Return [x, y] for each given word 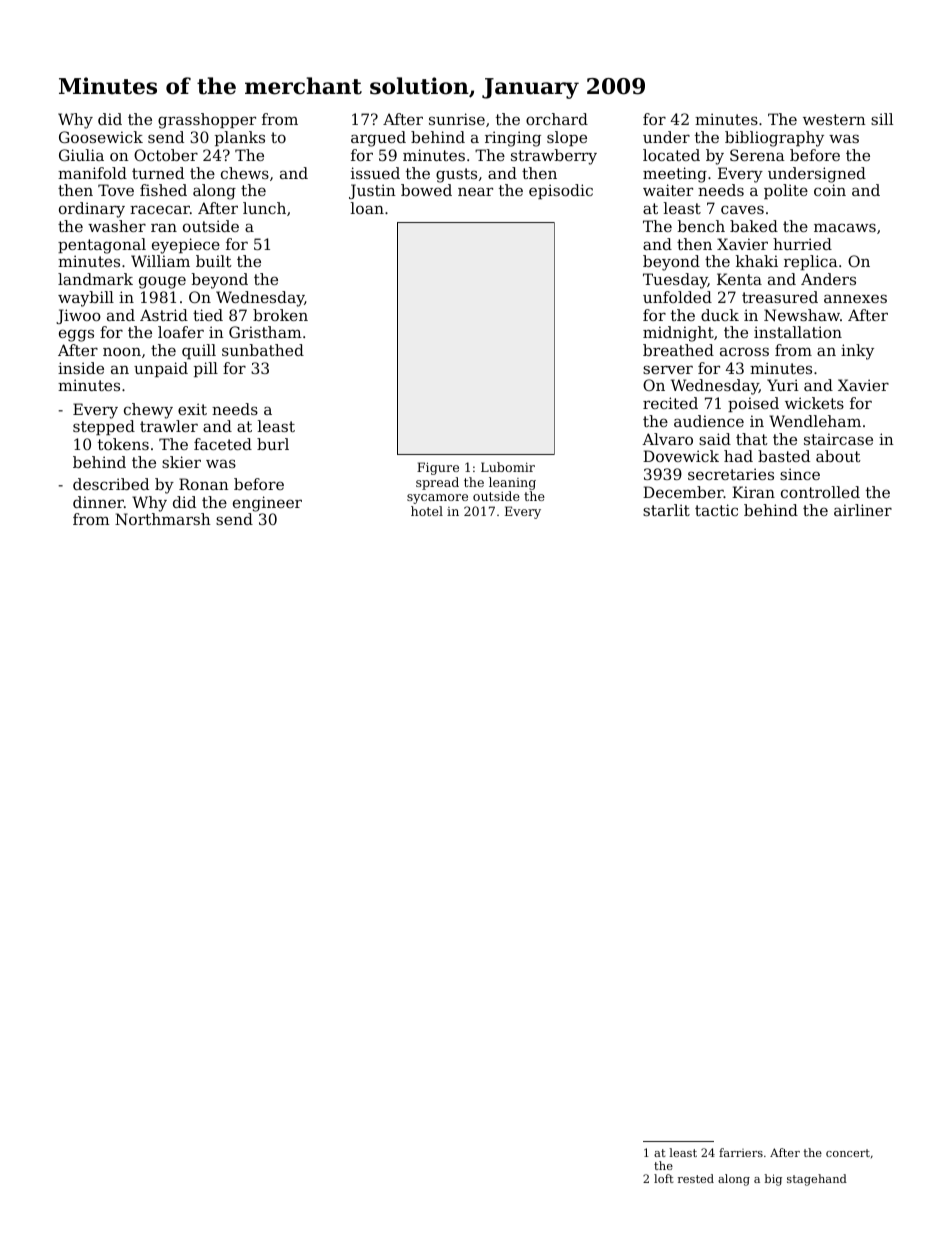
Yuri [783, 385]
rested [696, 1178]
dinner [98, 502]
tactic [716, 510]
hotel [427, 511]
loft [664, 1178]
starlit [666, 510]
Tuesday [675, 281]
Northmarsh [163, 519]
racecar [160, 209]
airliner [863, 510]
